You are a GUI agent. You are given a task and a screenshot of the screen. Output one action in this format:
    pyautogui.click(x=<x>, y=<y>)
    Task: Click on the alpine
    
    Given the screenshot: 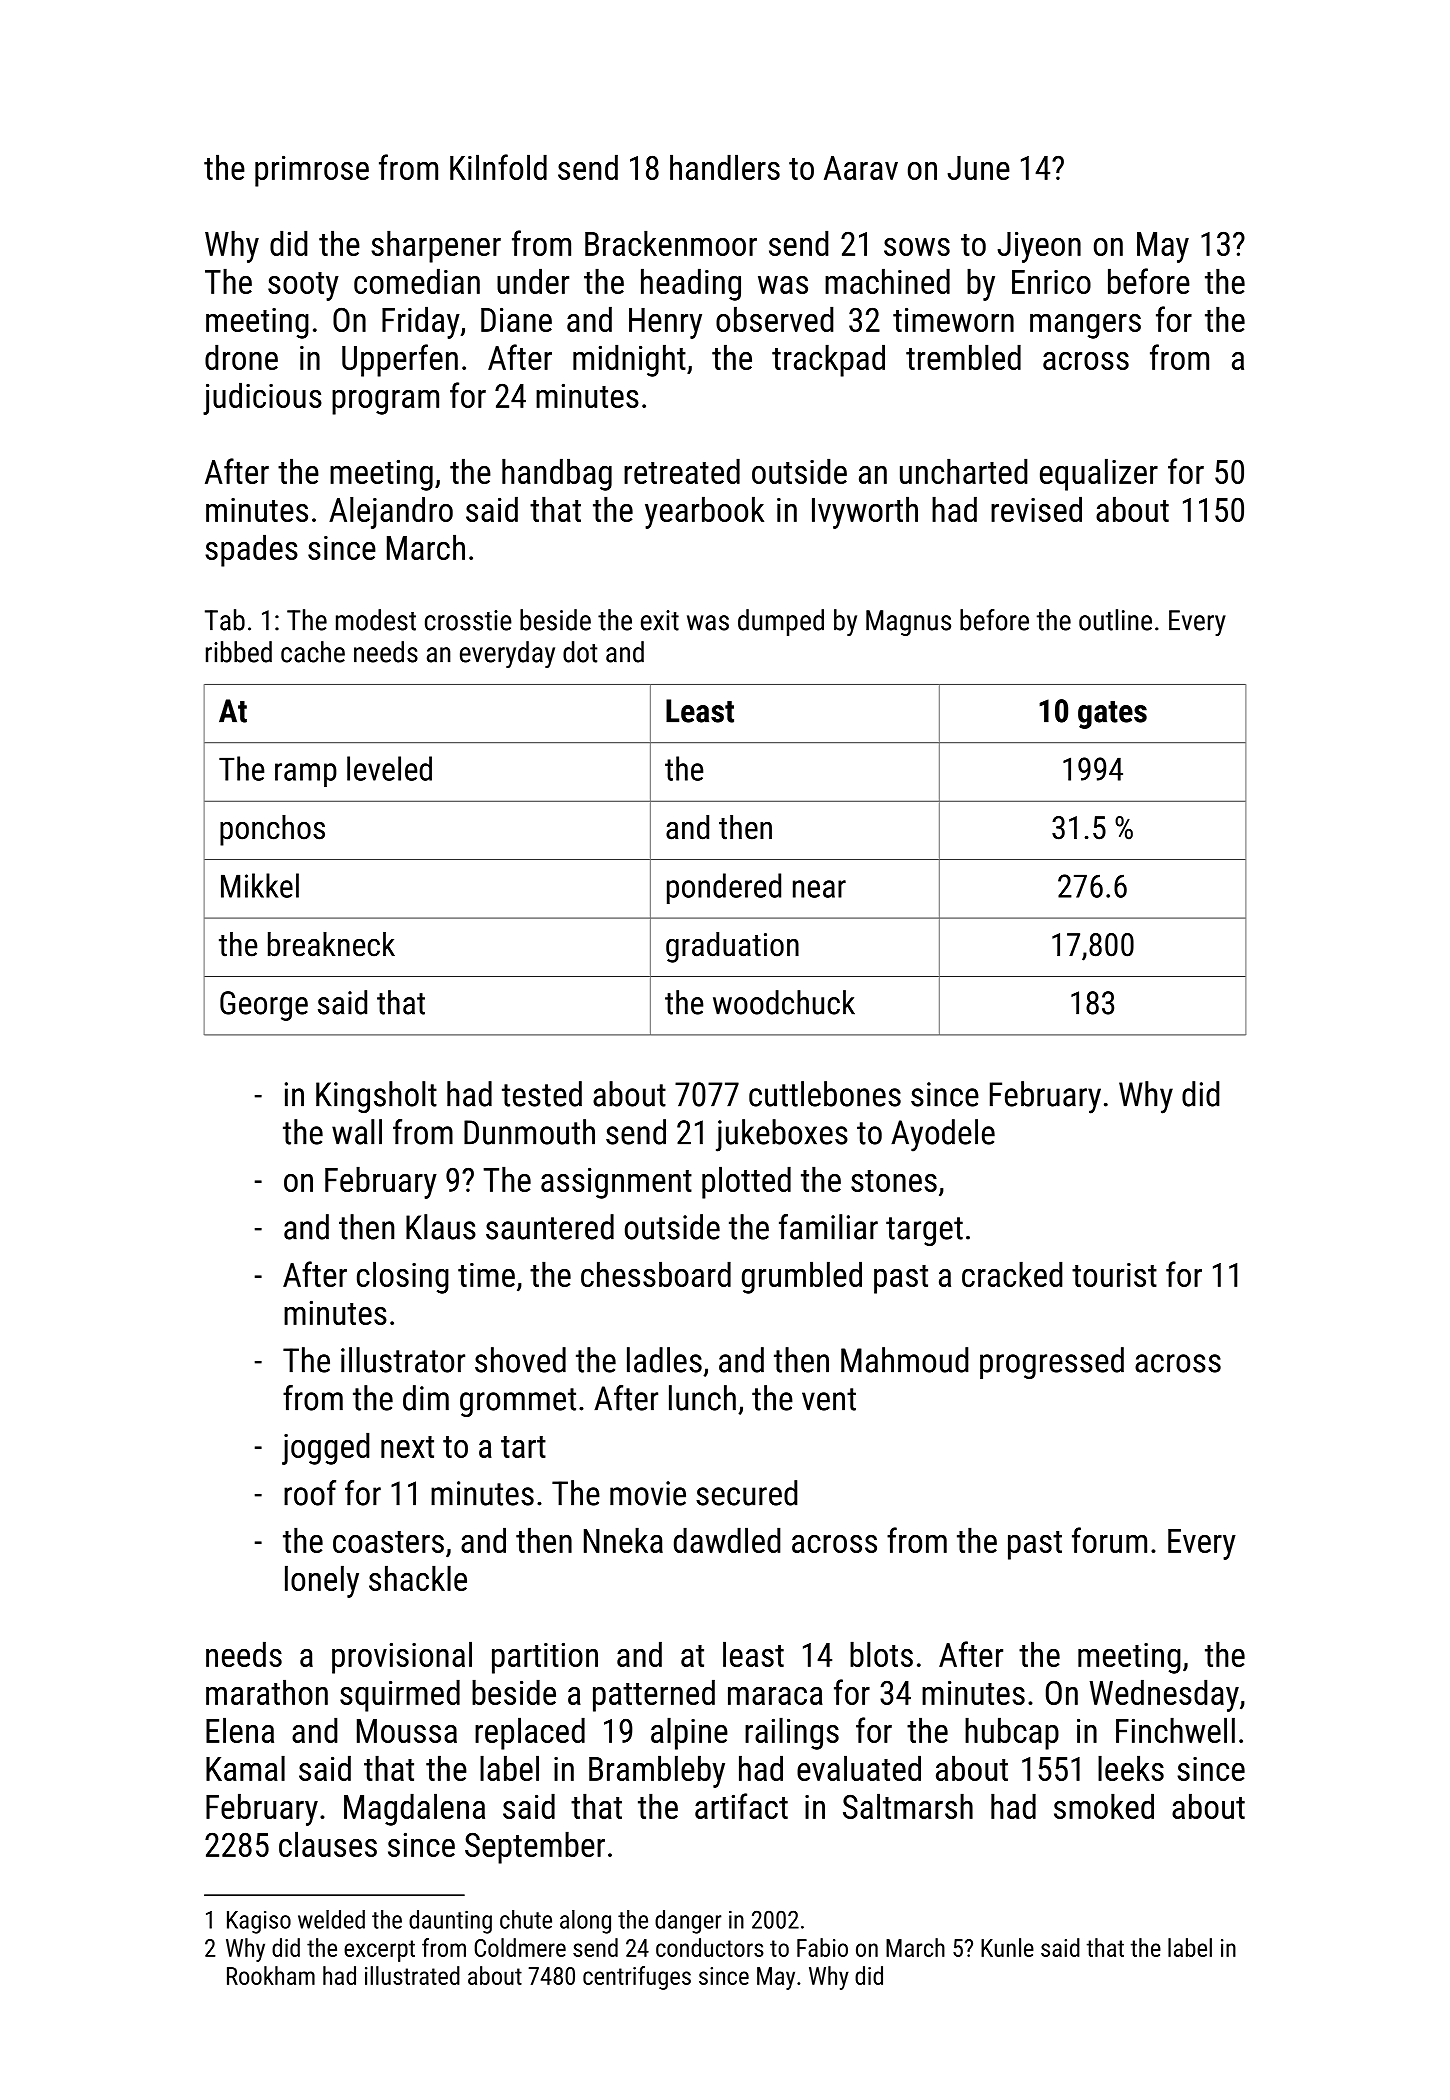 What is the action you would take?
    pyautogui.click(x=689, y=1733)
